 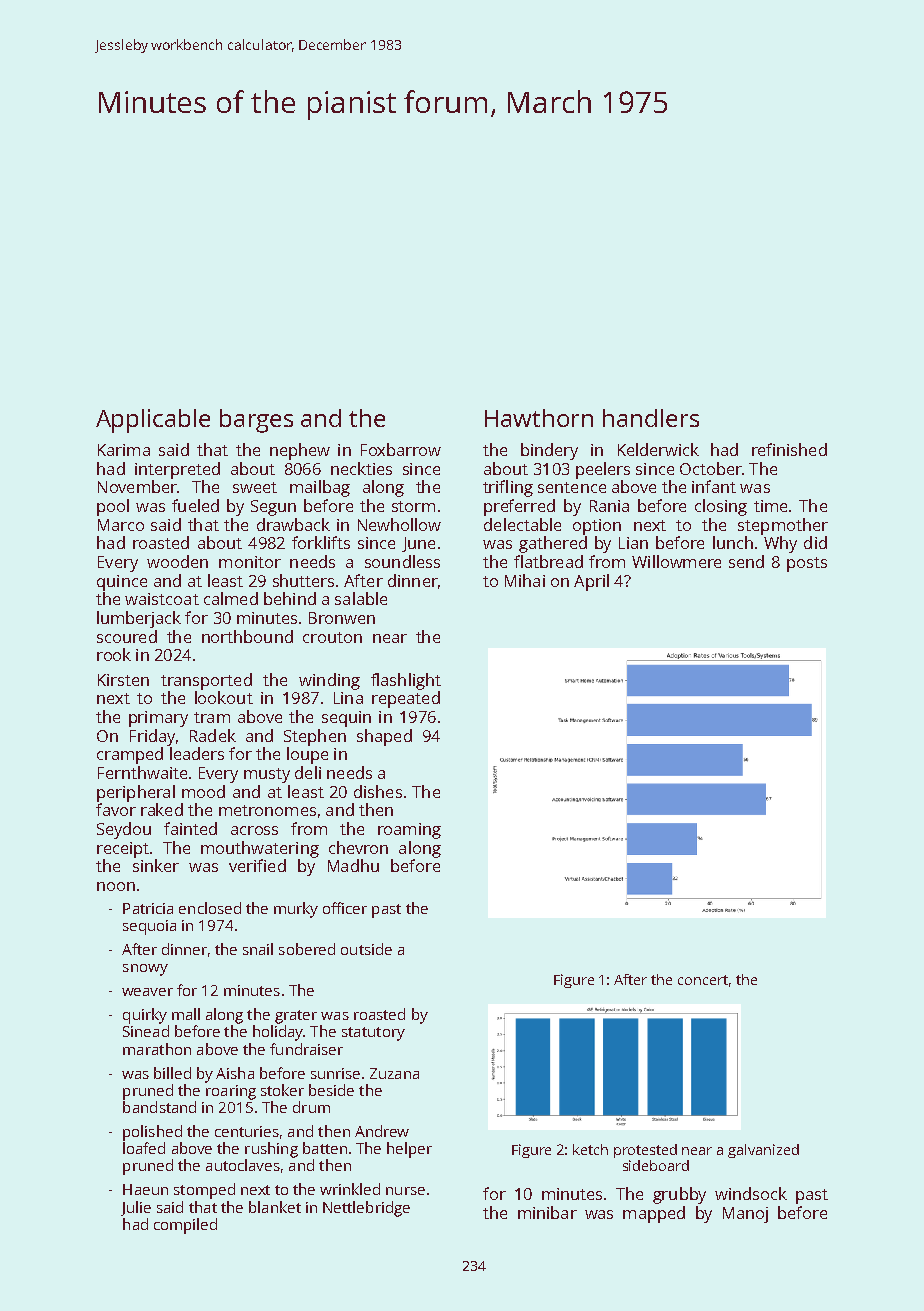 What do you see at coordinates (256, 421) in the document?
I see `barges` at bounding box center [256, 421].
